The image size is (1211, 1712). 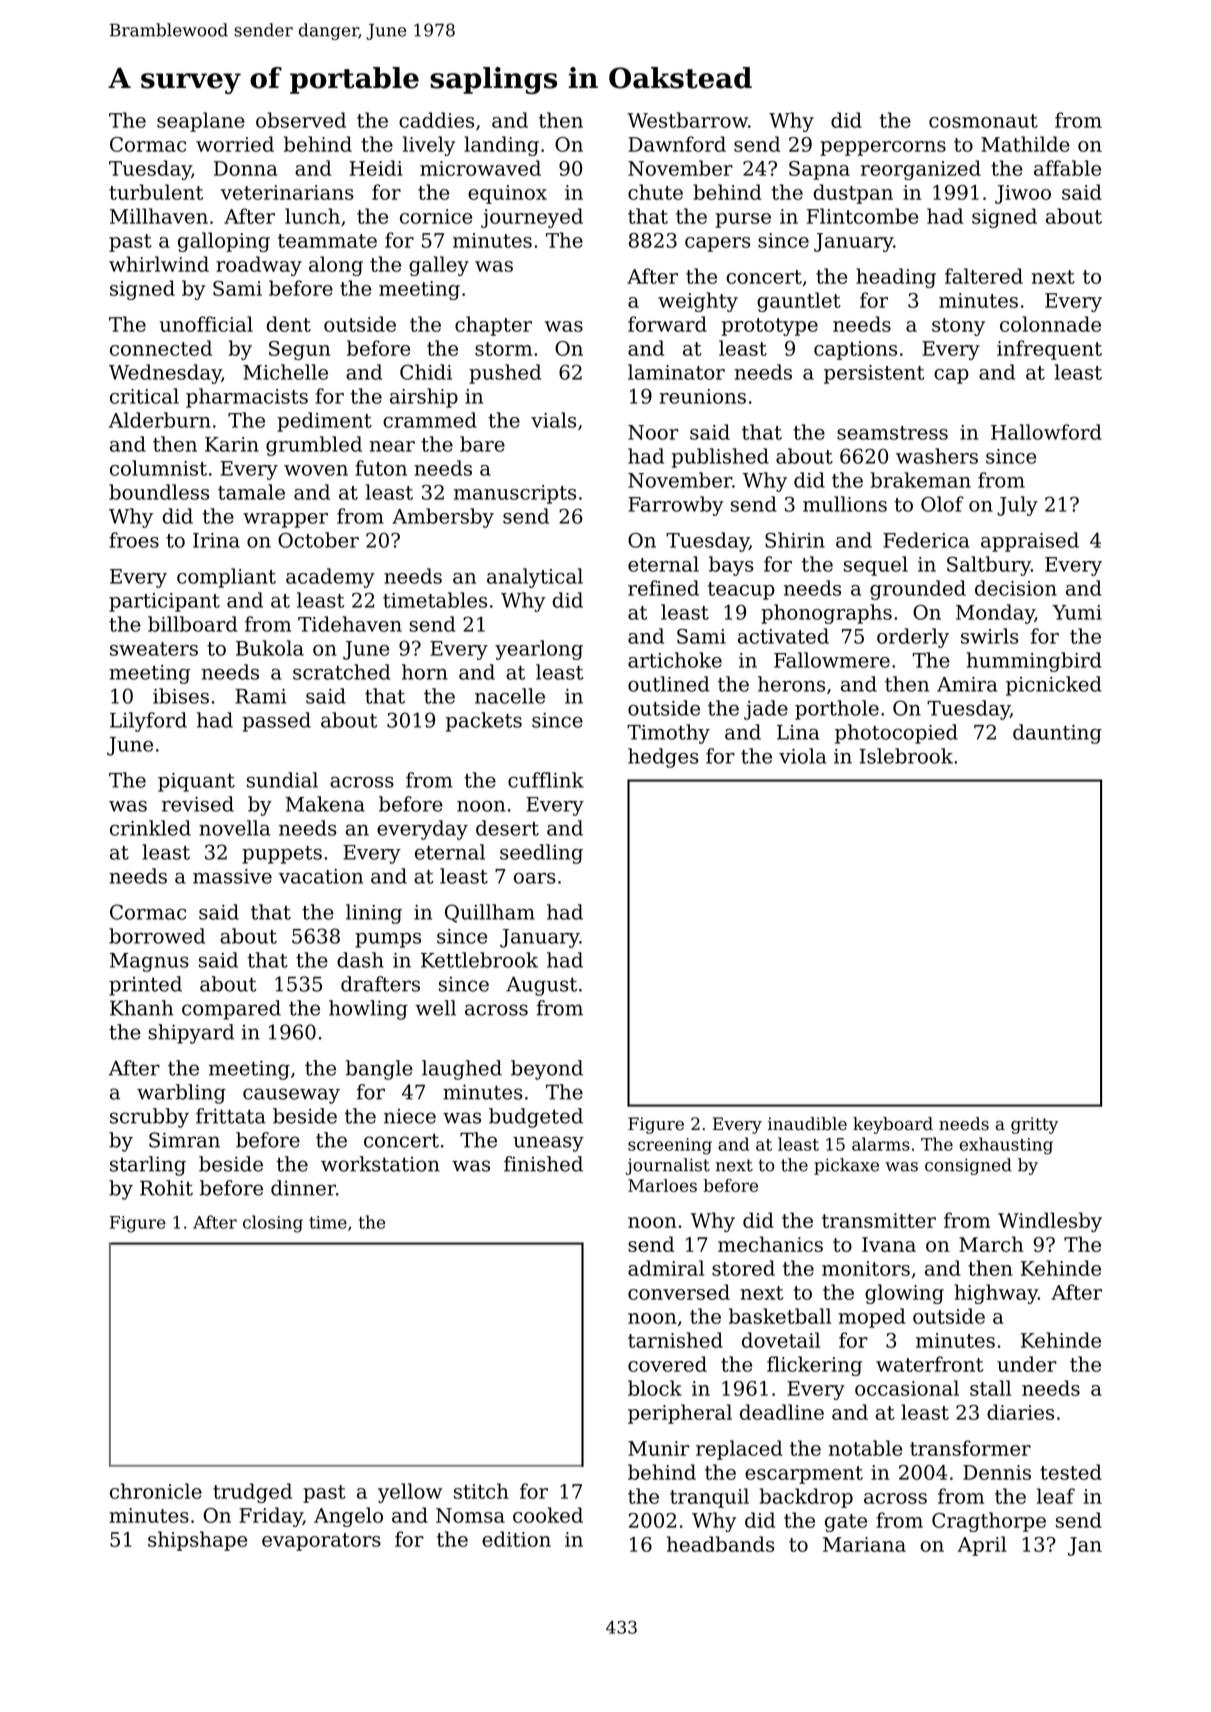 I want to click on affable, so click(x=1067, y=168).
